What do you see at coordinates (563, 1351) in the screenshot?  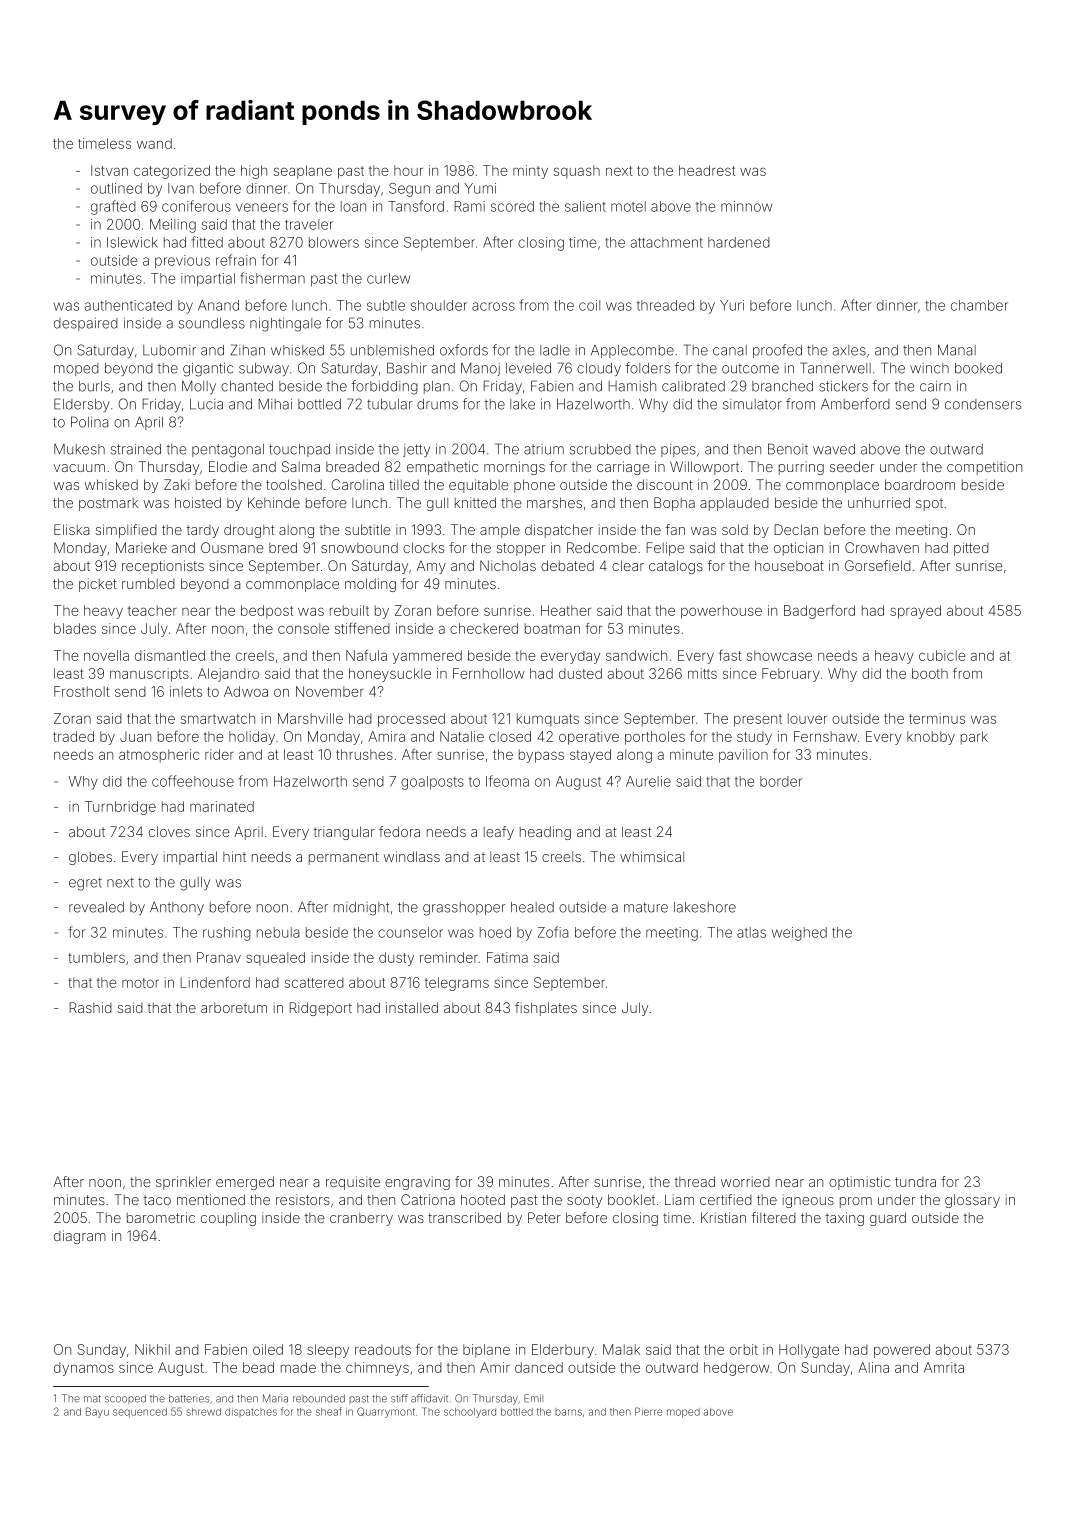 I see `Elderbury` at bounding box center [563, 1351].
